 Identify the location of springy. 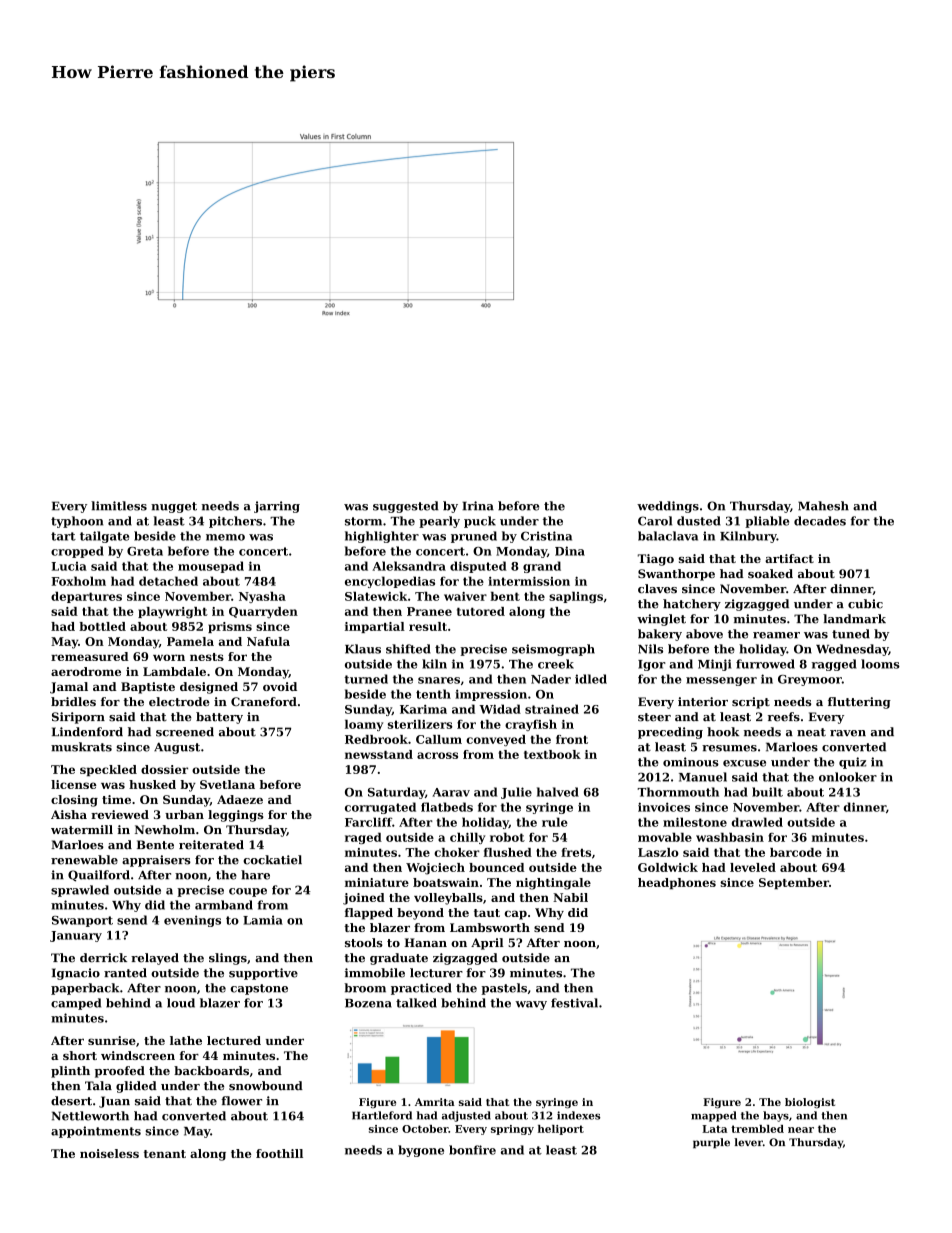
(512, 1130).
